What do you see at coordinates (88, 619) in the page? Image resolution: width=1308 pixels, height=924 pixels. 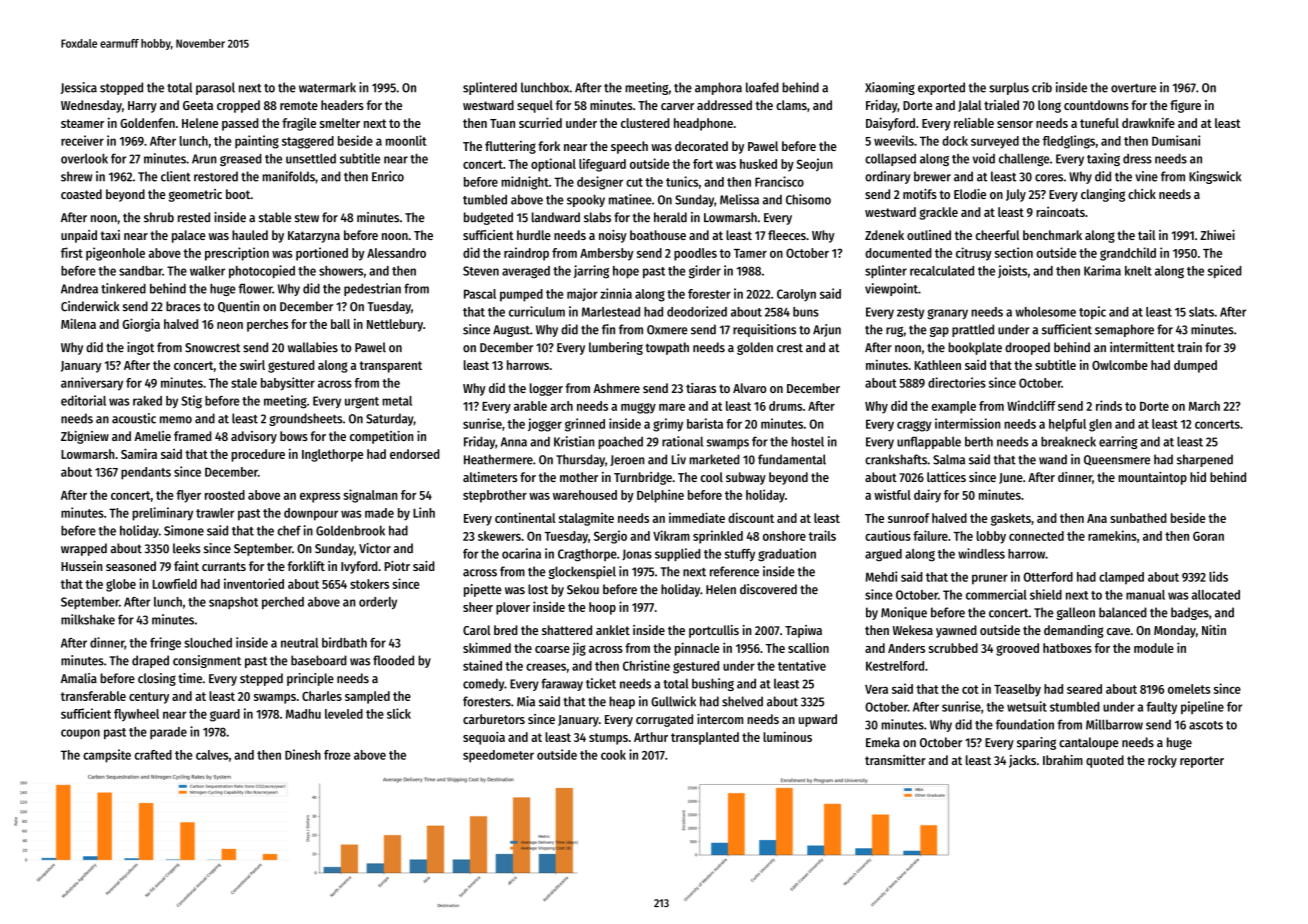 I see `milkshake` at bounding box center [88, 619].
